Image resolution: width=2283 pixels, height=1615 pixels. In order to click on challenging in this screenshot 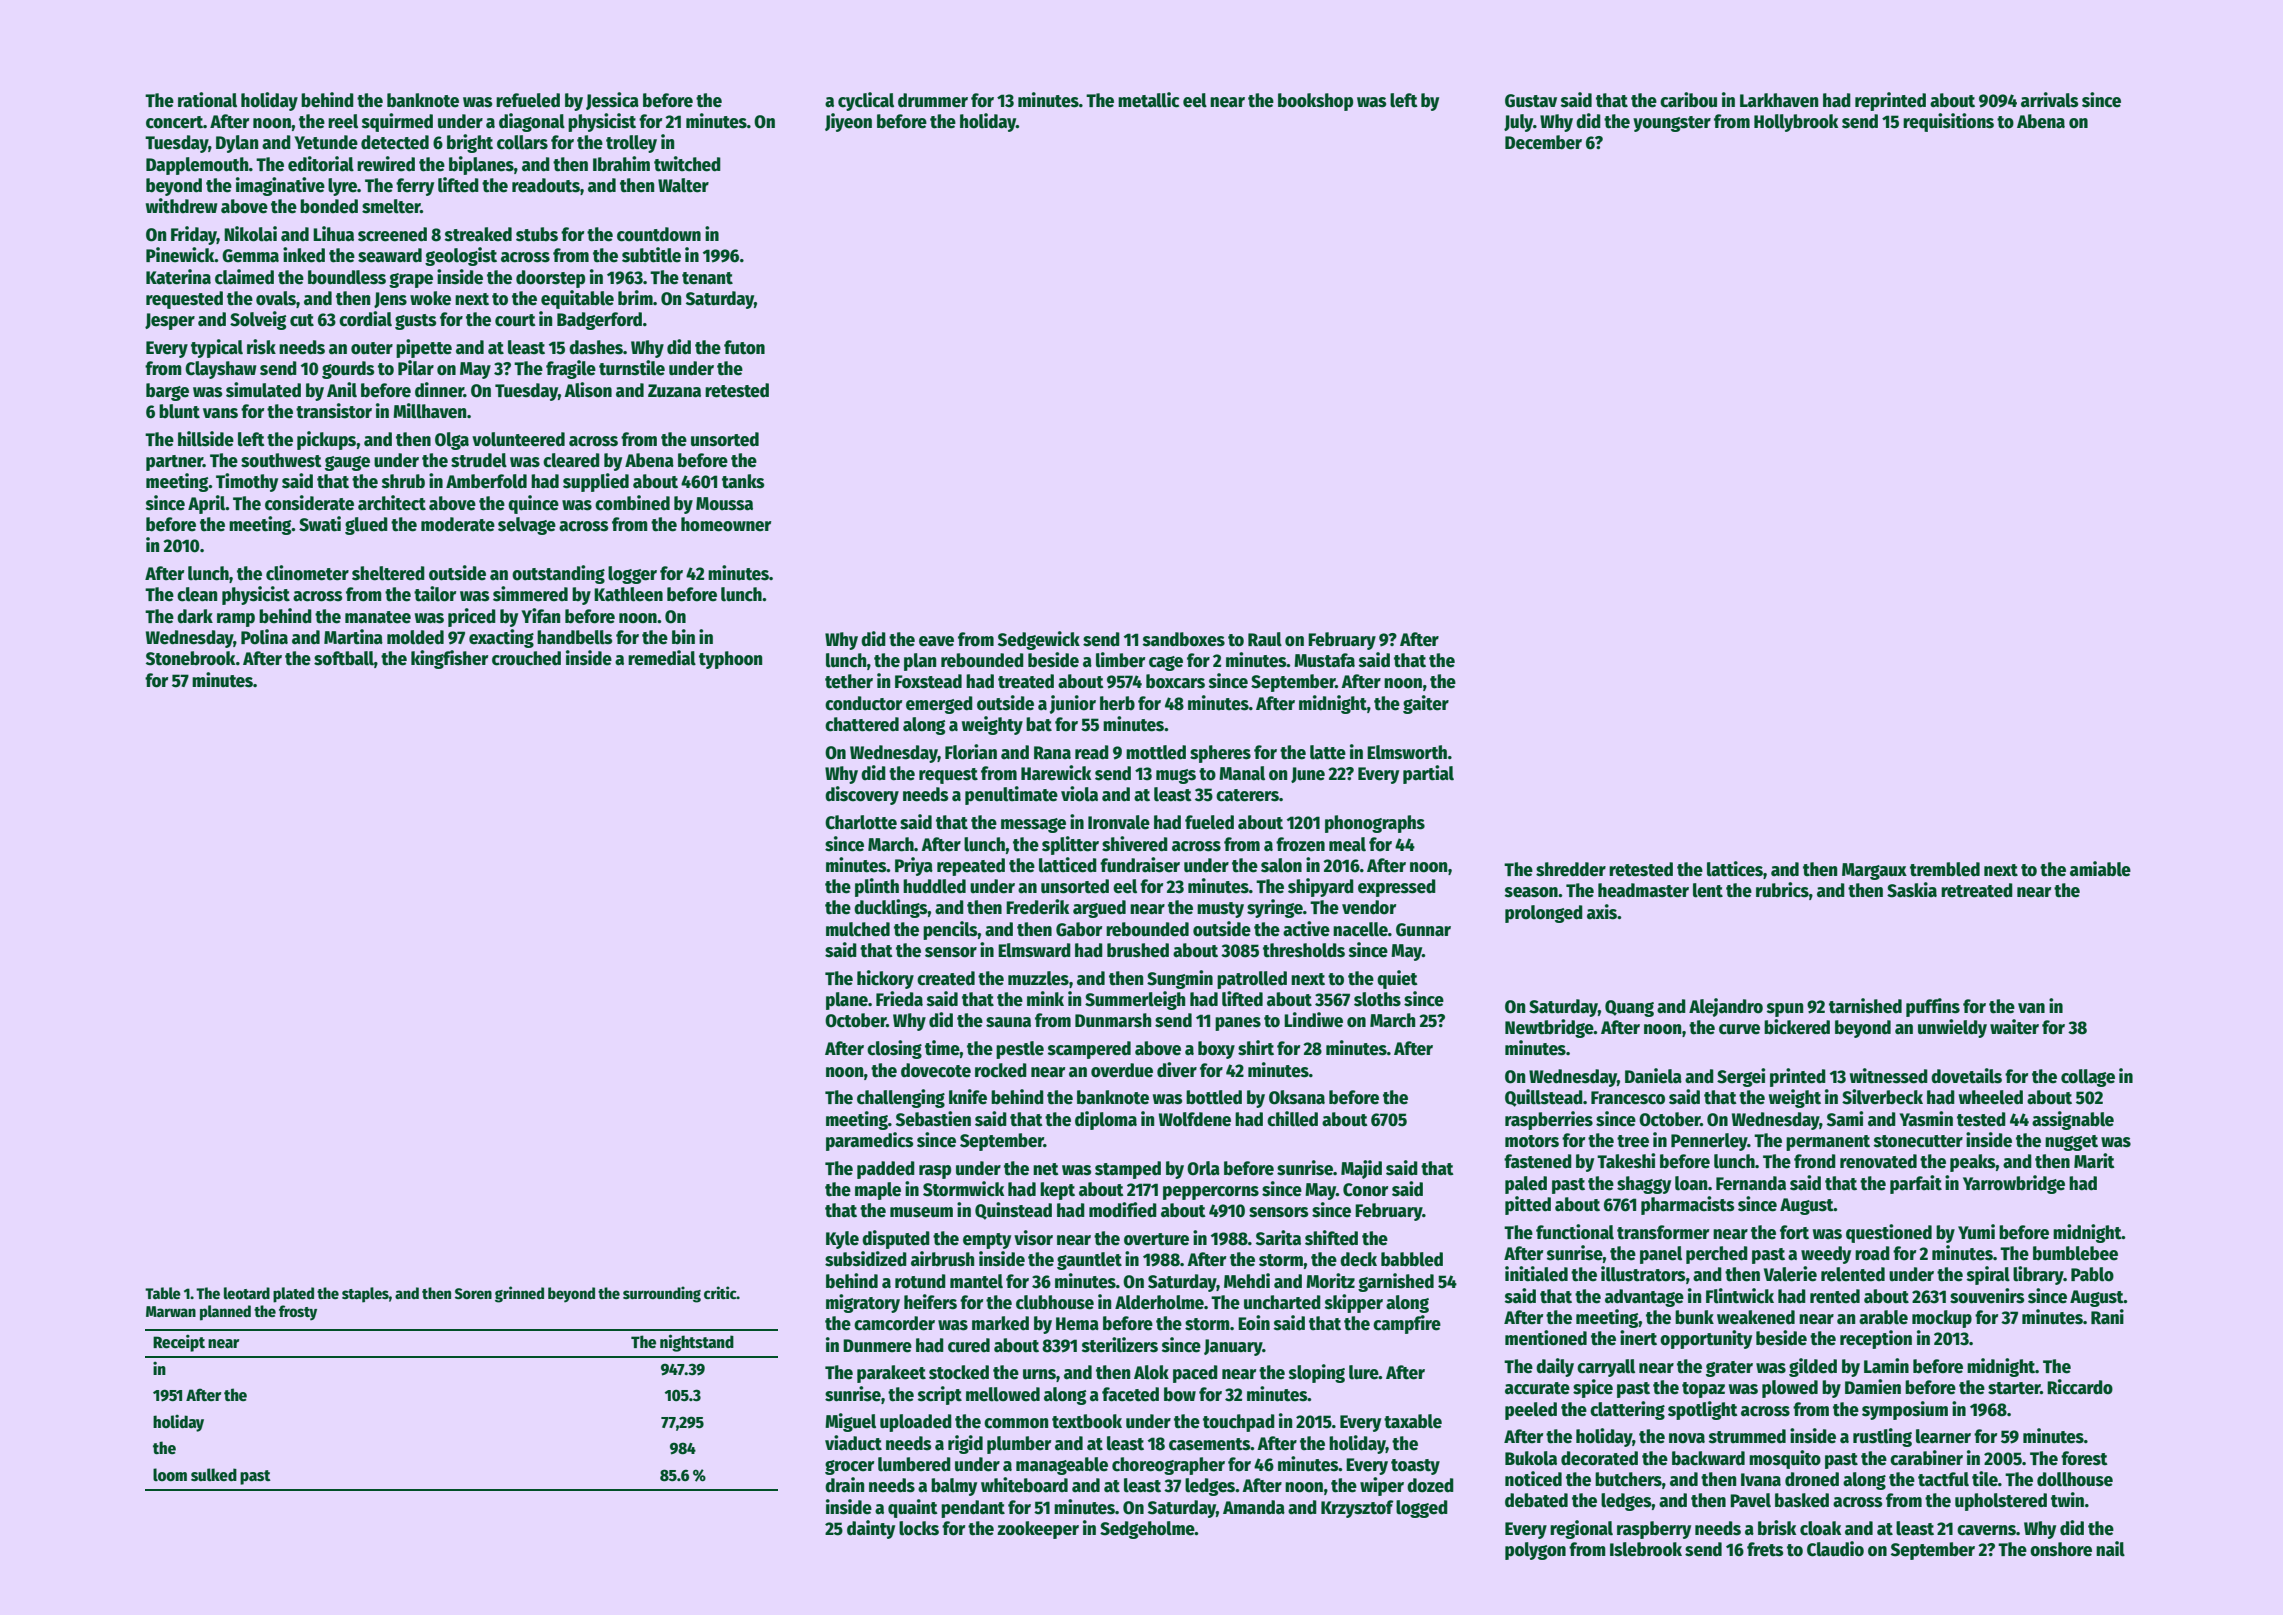, I will do `click(901, 1098)`.
